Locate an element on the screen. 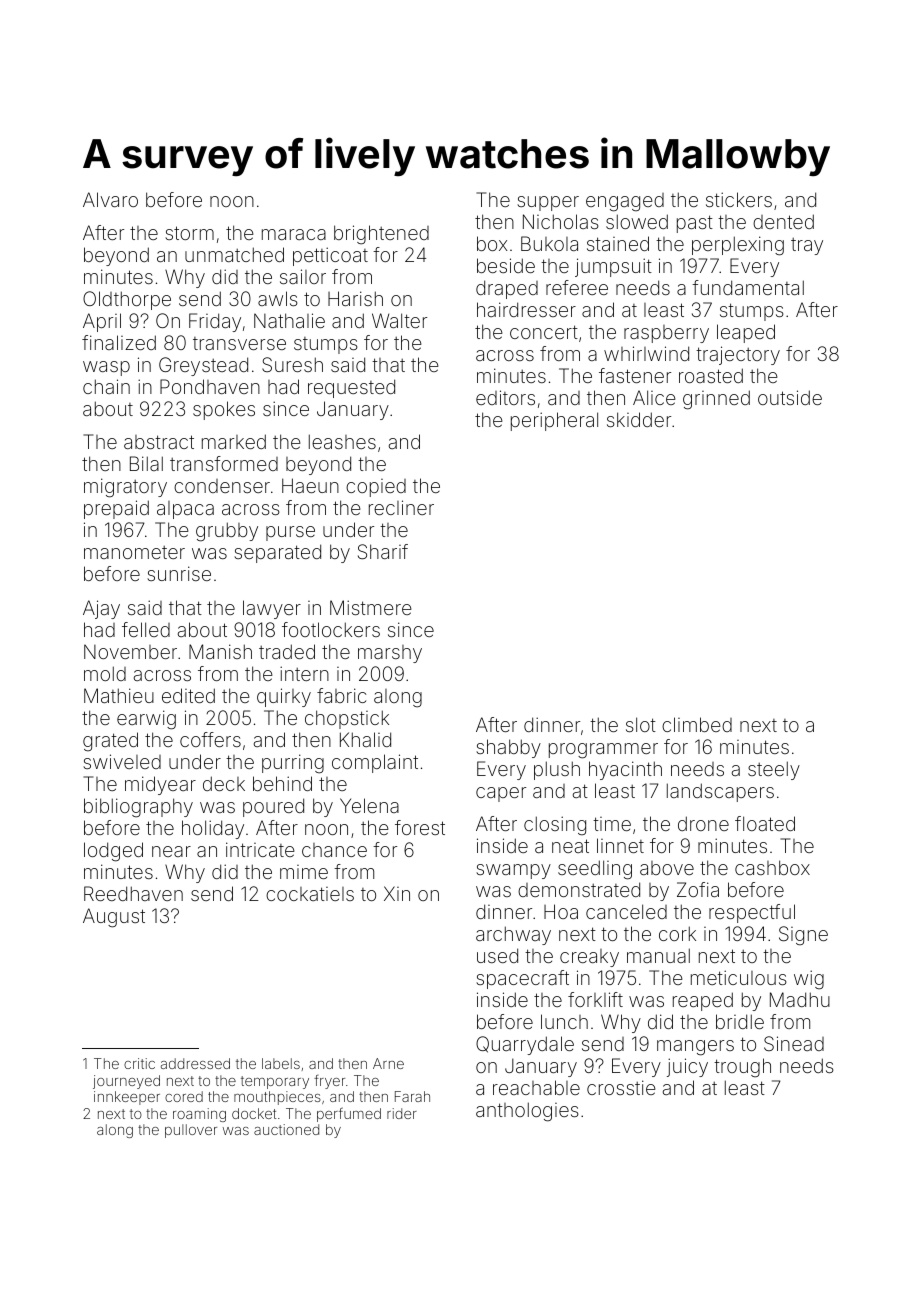  dented is located at coordinates (783, 221).
